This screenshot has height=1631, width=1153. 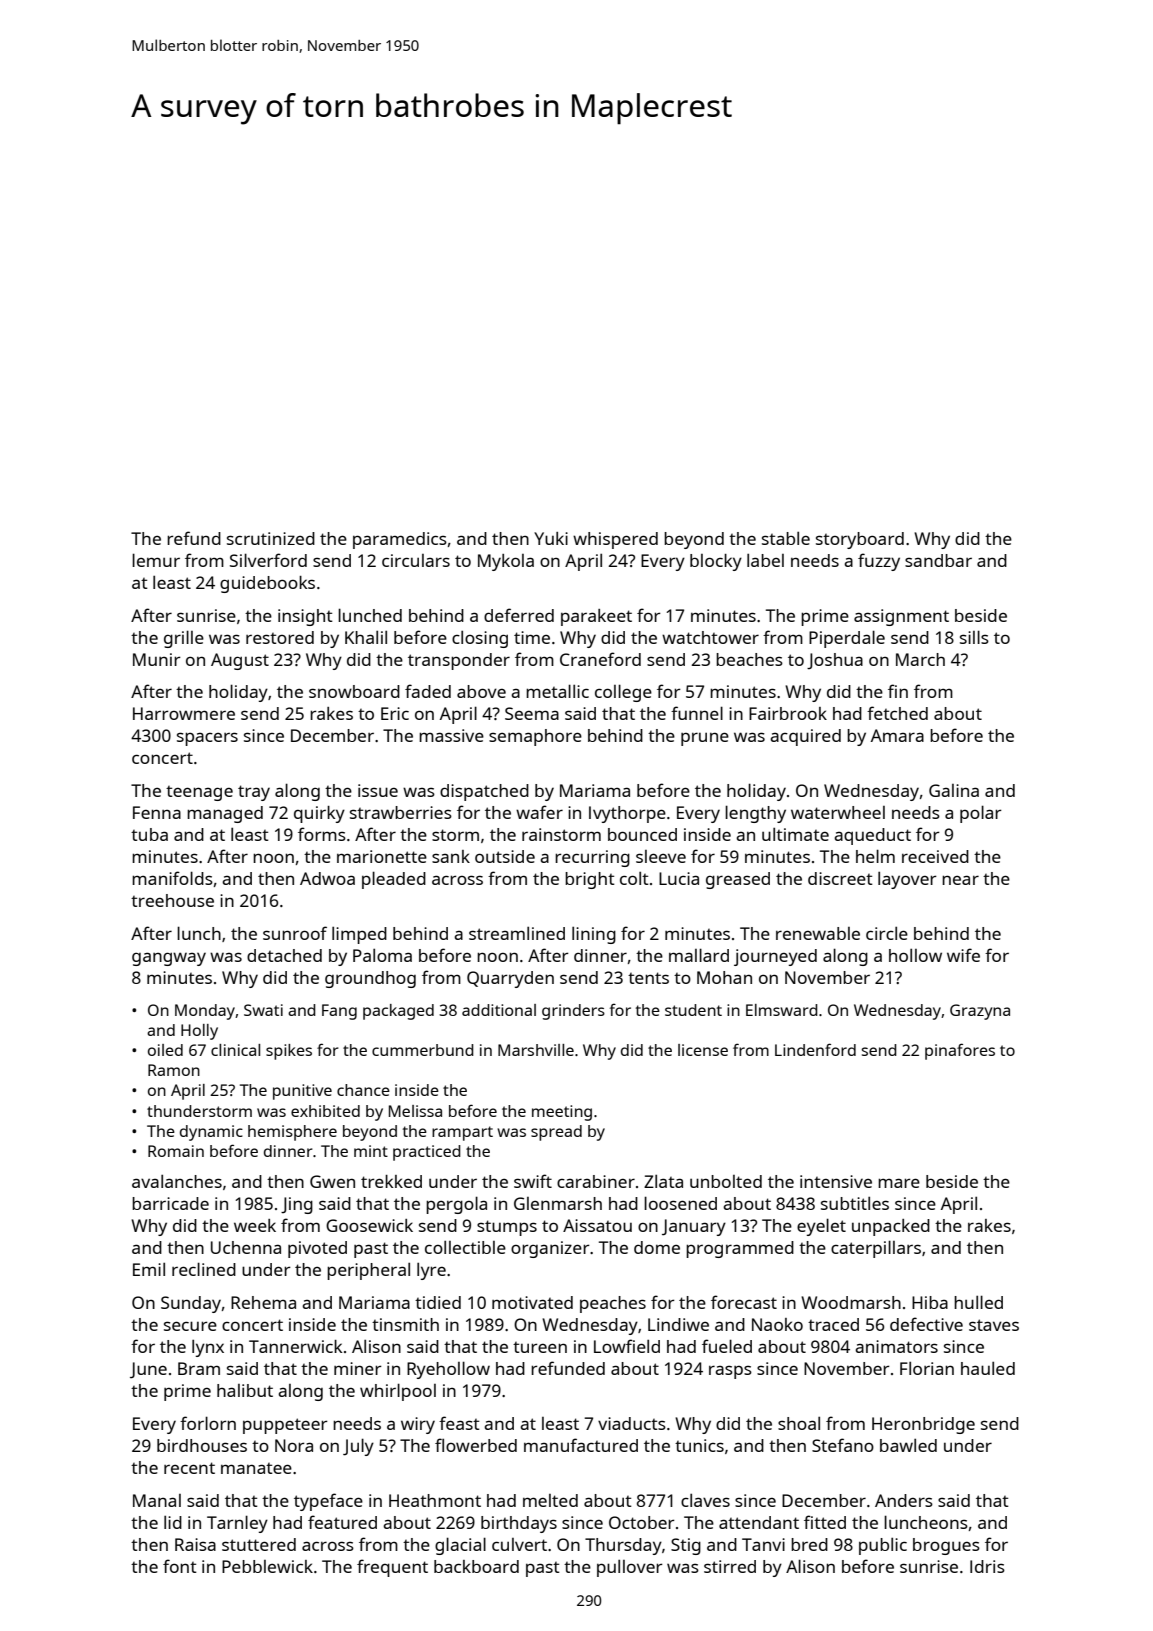 What do you see at coordinates (703, 1050) in the screenshot?
I see `license` at bounding box center [703, 1050].
